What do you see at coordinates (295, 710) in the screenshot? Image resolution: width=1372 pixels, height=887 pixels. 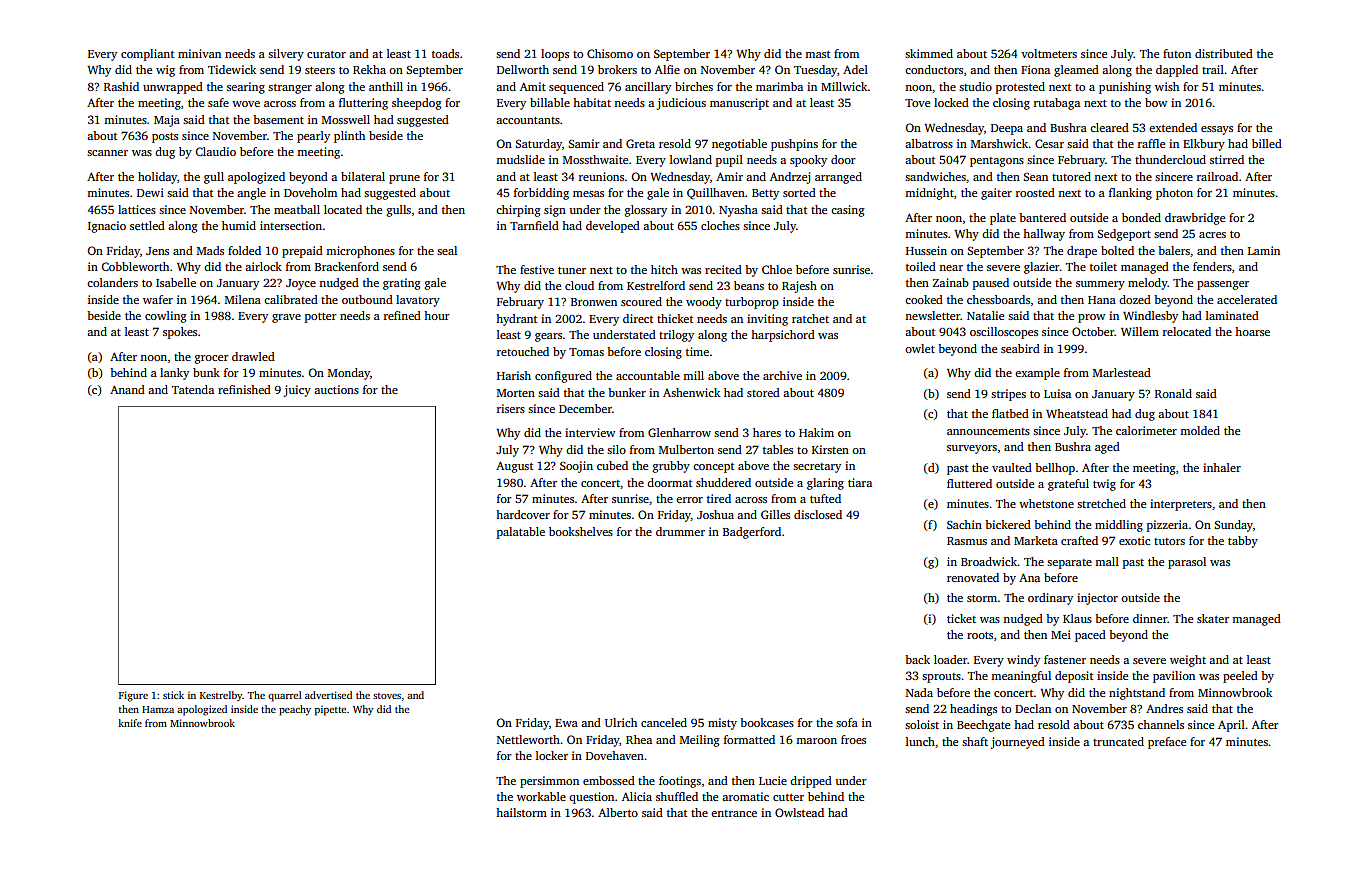 I see `peachy` at bounding box center [295, 710].
